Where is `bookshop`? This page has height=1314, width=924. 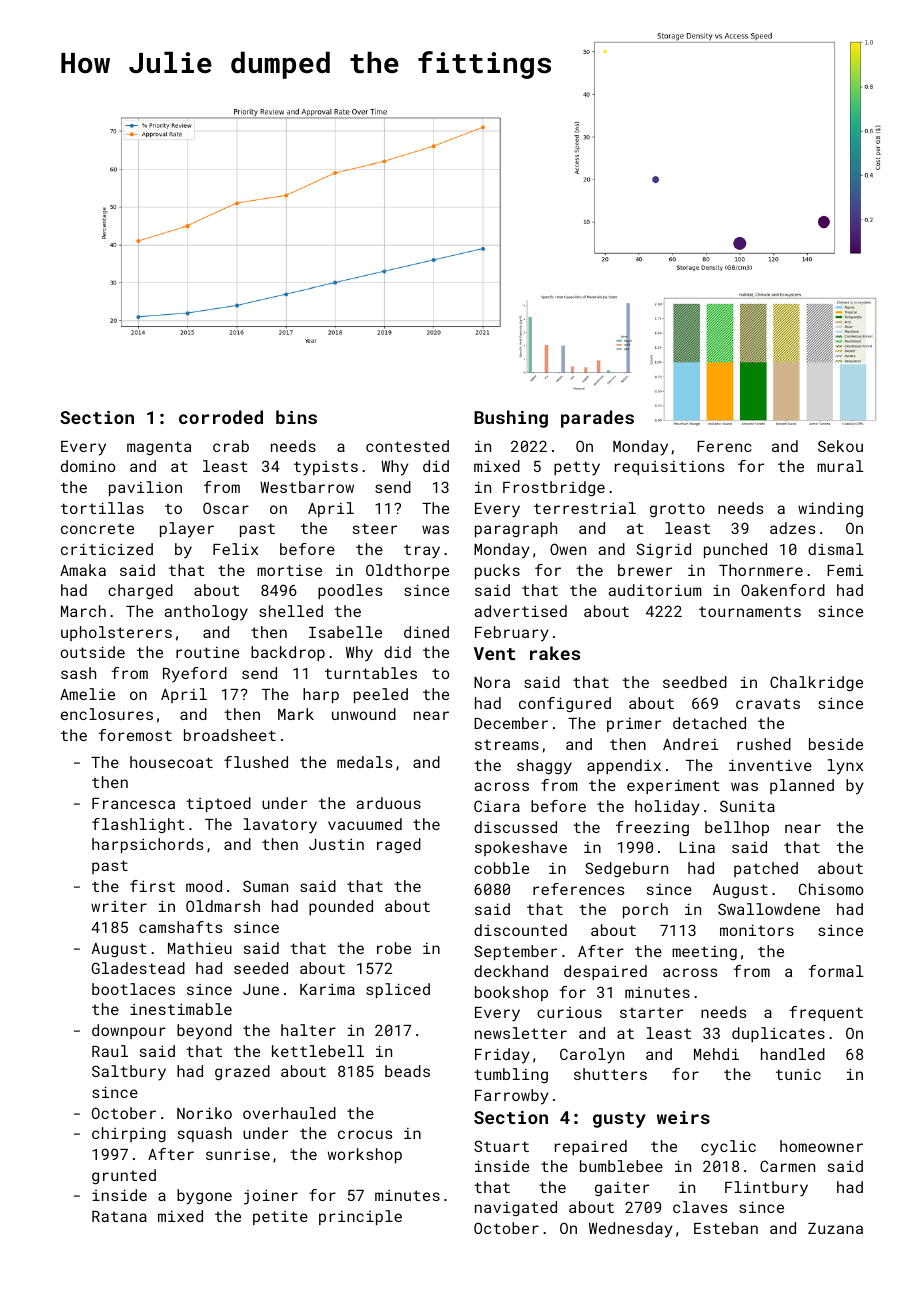 bookshop is located at coordinates (511, 993).
